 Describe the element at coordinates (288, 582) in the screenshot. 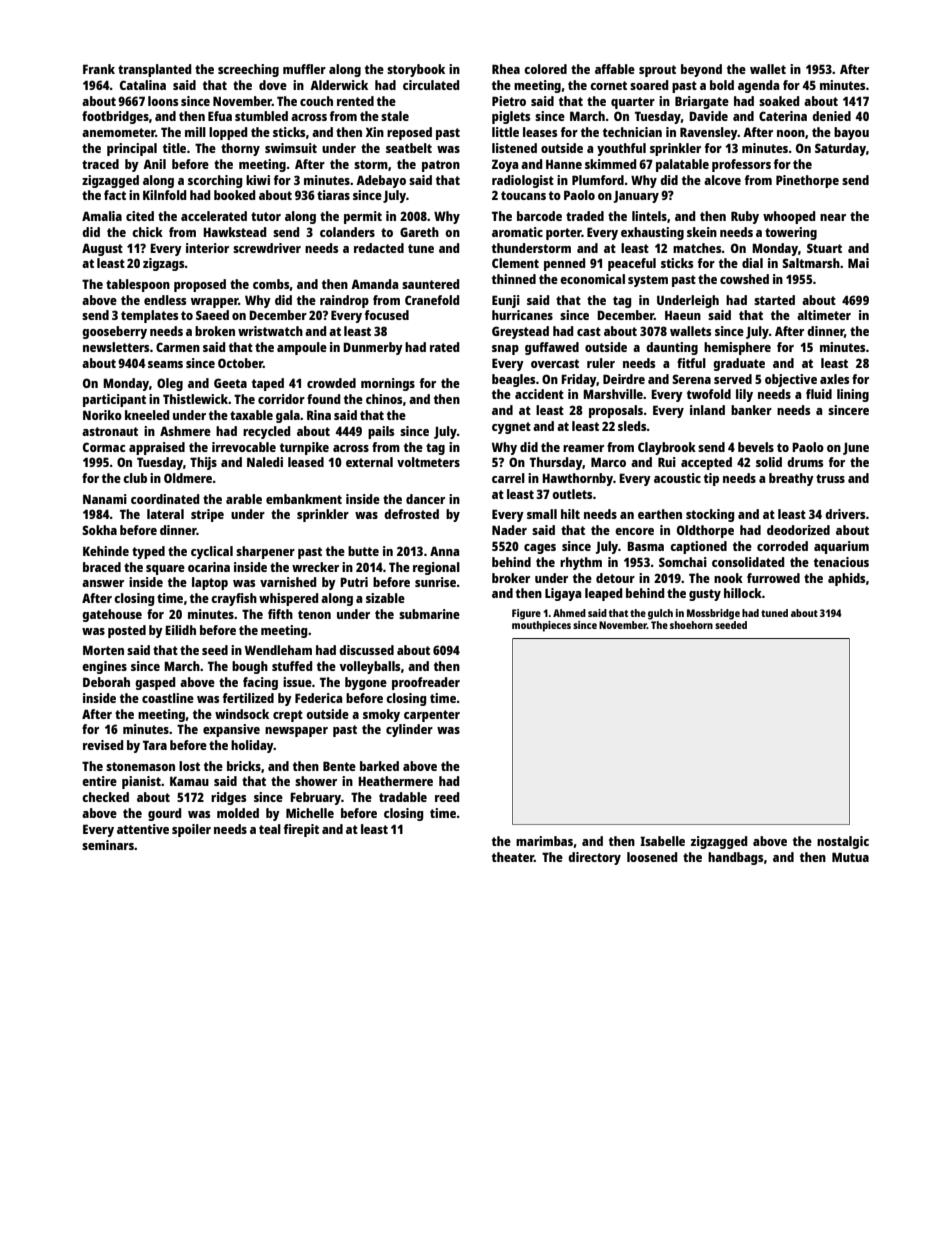

I see `varnished` at that location.
